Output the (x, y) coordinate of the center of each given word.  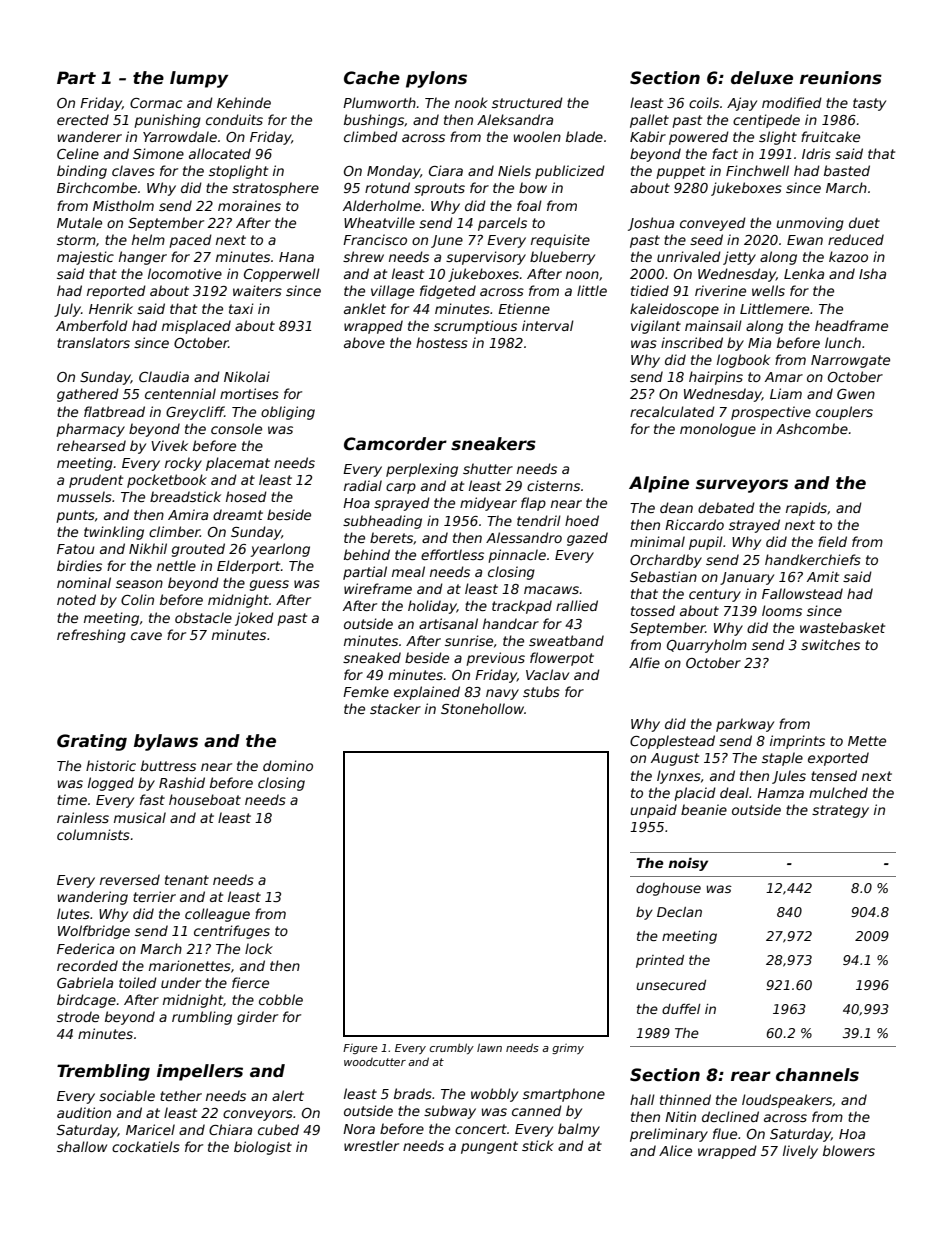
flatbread (114, 411)
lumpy (199, 79)
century (715, 595)
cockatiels (146, 1146)
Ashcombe (812, 428)
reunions (841, 78)
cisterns (553, 485)
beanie (704, 809)
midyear (488, 504)
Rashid (182, 782)
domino (288, 765)
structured (527, 102)
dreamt (238, 514)
